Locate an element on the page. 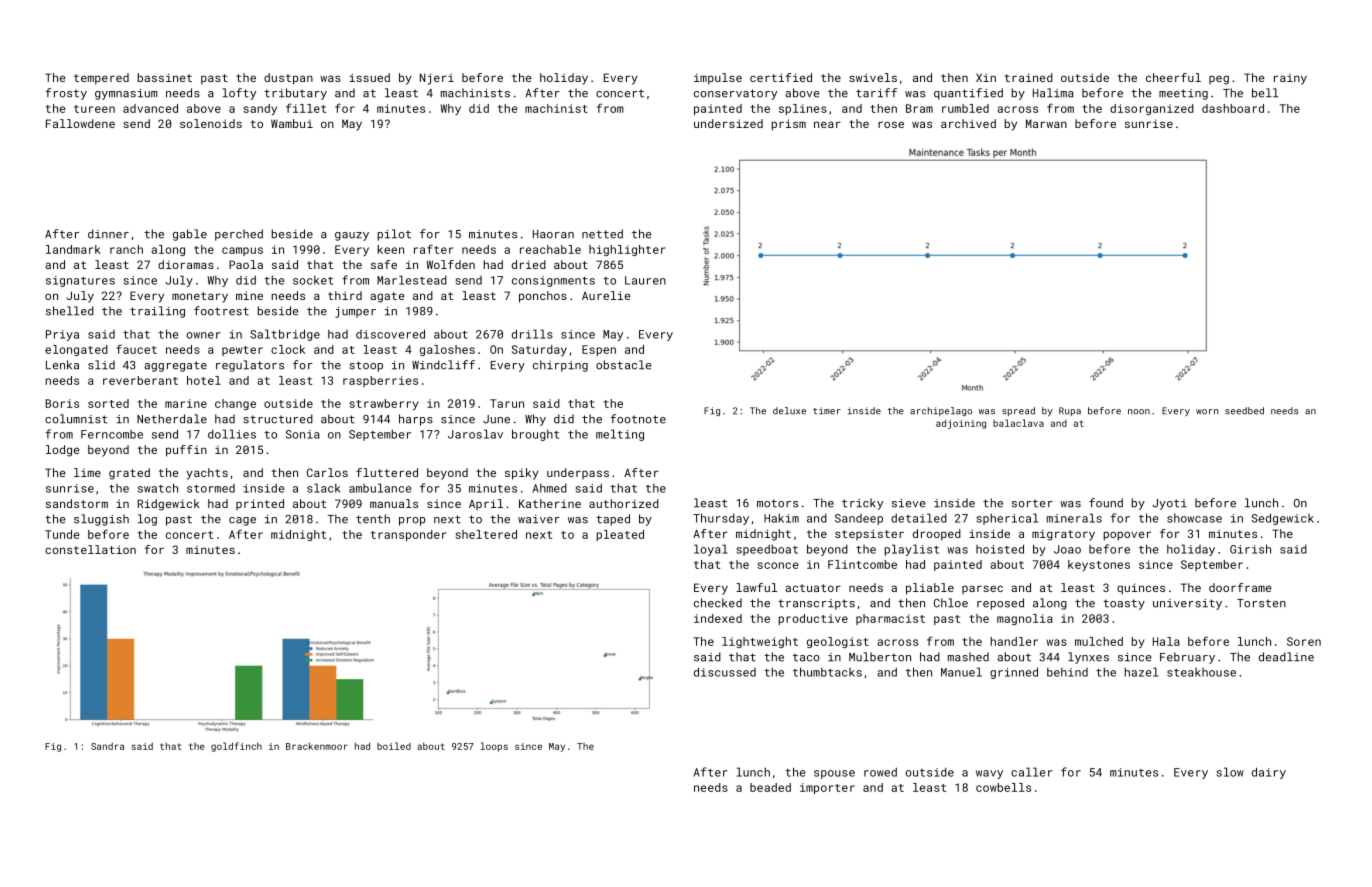  found is located at coordinates (1106, 503).
